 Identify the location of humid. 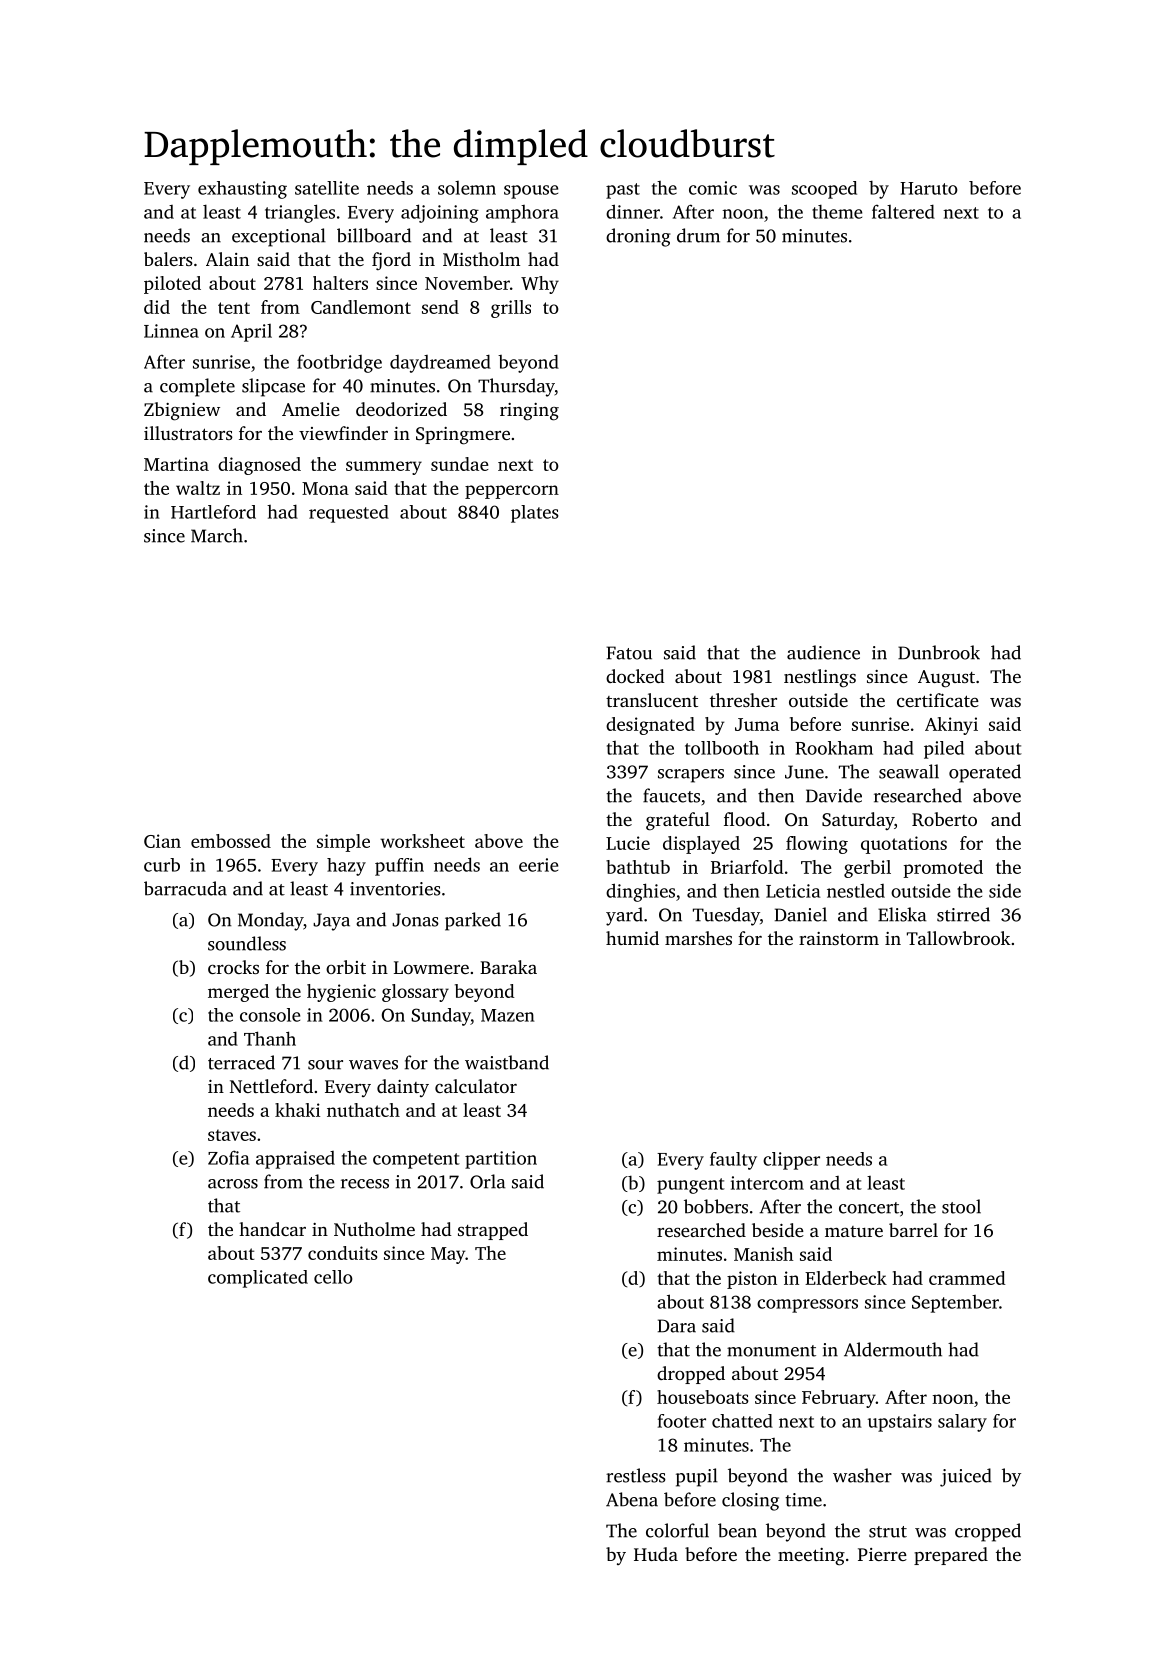
(632, 938).
